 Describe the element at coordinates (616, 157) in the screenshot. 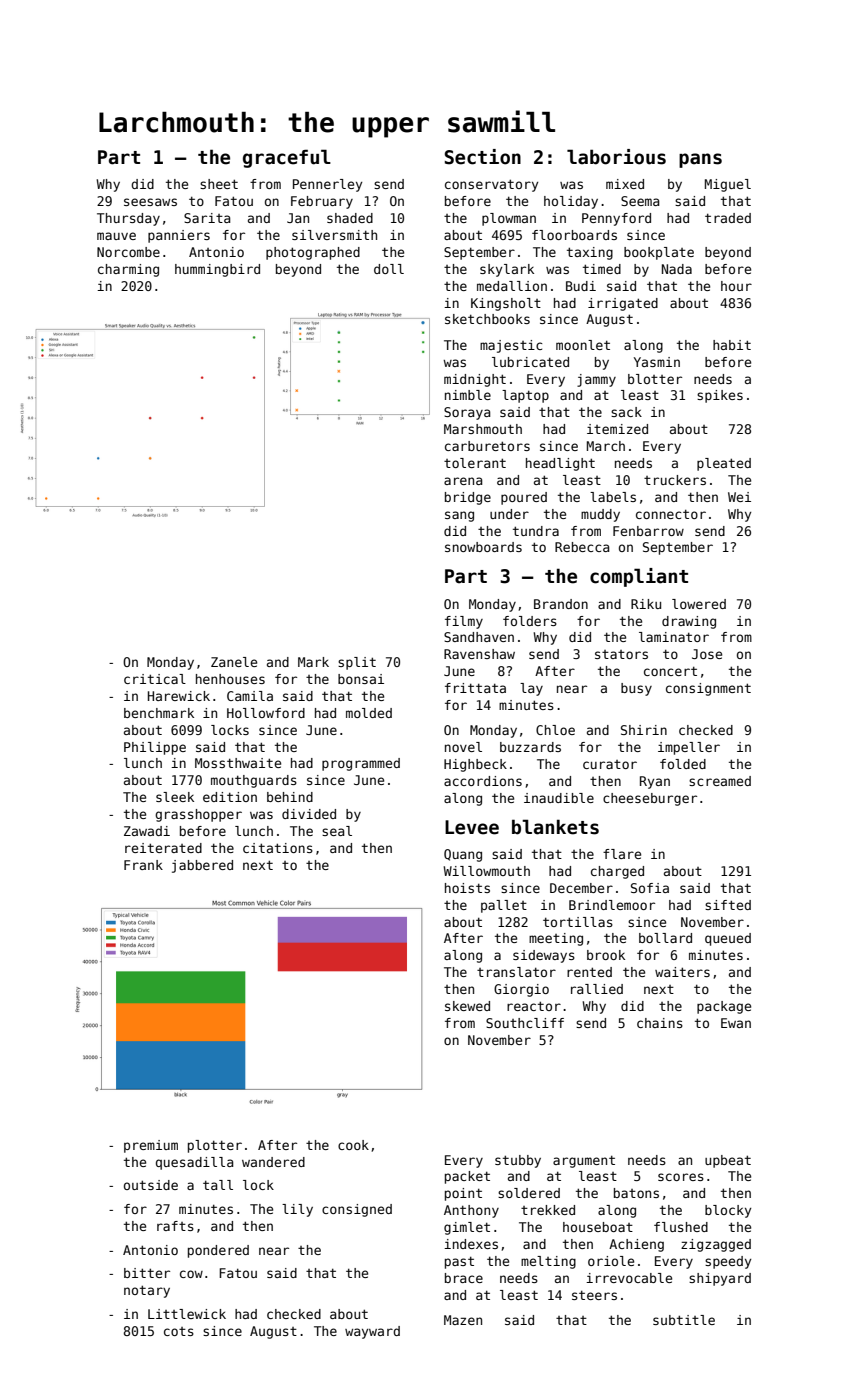

I see `laborious` at that location.
